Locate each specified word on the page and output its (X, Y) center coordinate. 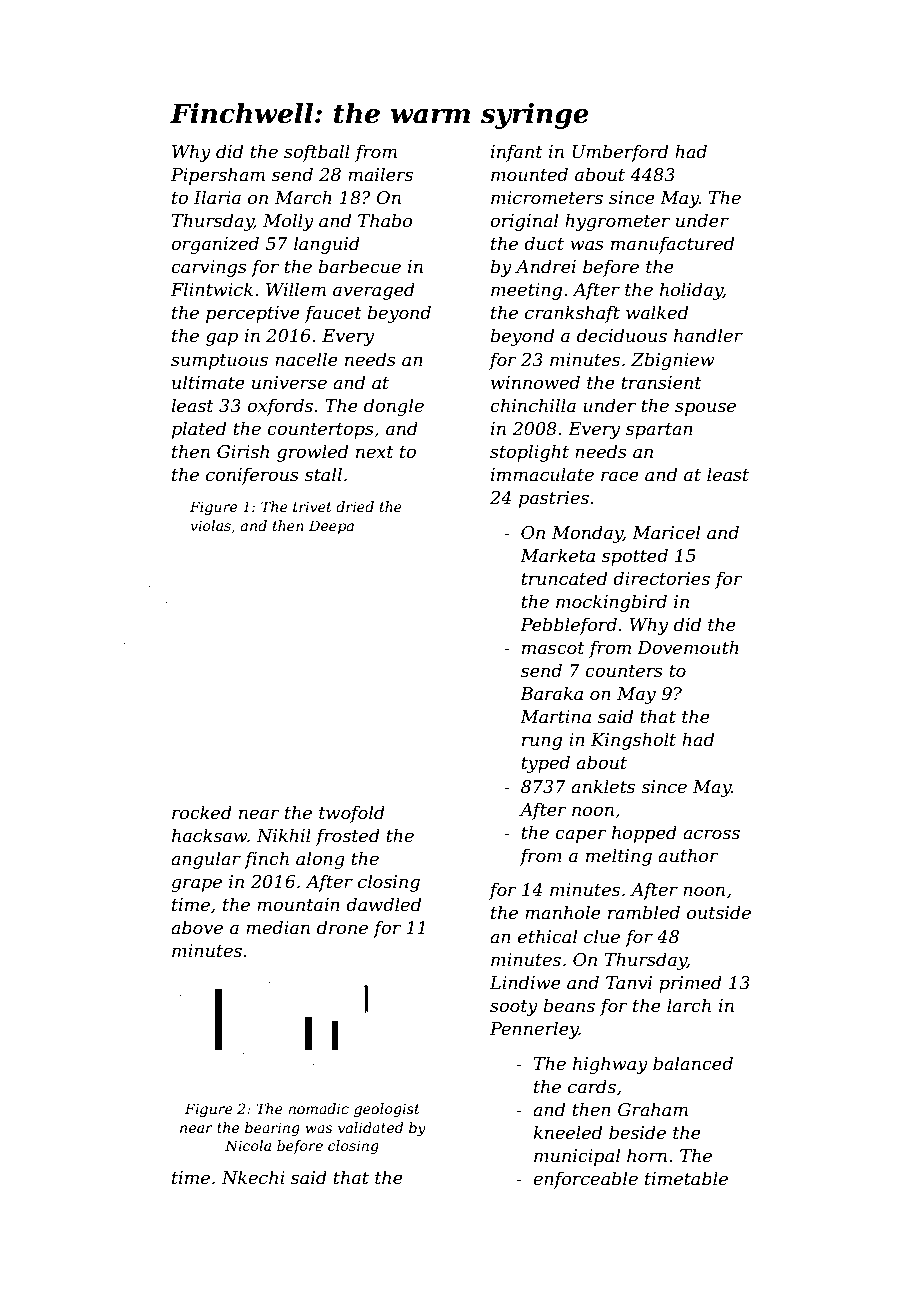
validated (370, 1127)
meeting (526, 291)
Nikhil (283, 835)
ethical (547, 936)
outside (719, 912)
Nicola (248, 1145)
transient (661, 383)
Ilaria (217, 197)
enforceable (585, 1180)
